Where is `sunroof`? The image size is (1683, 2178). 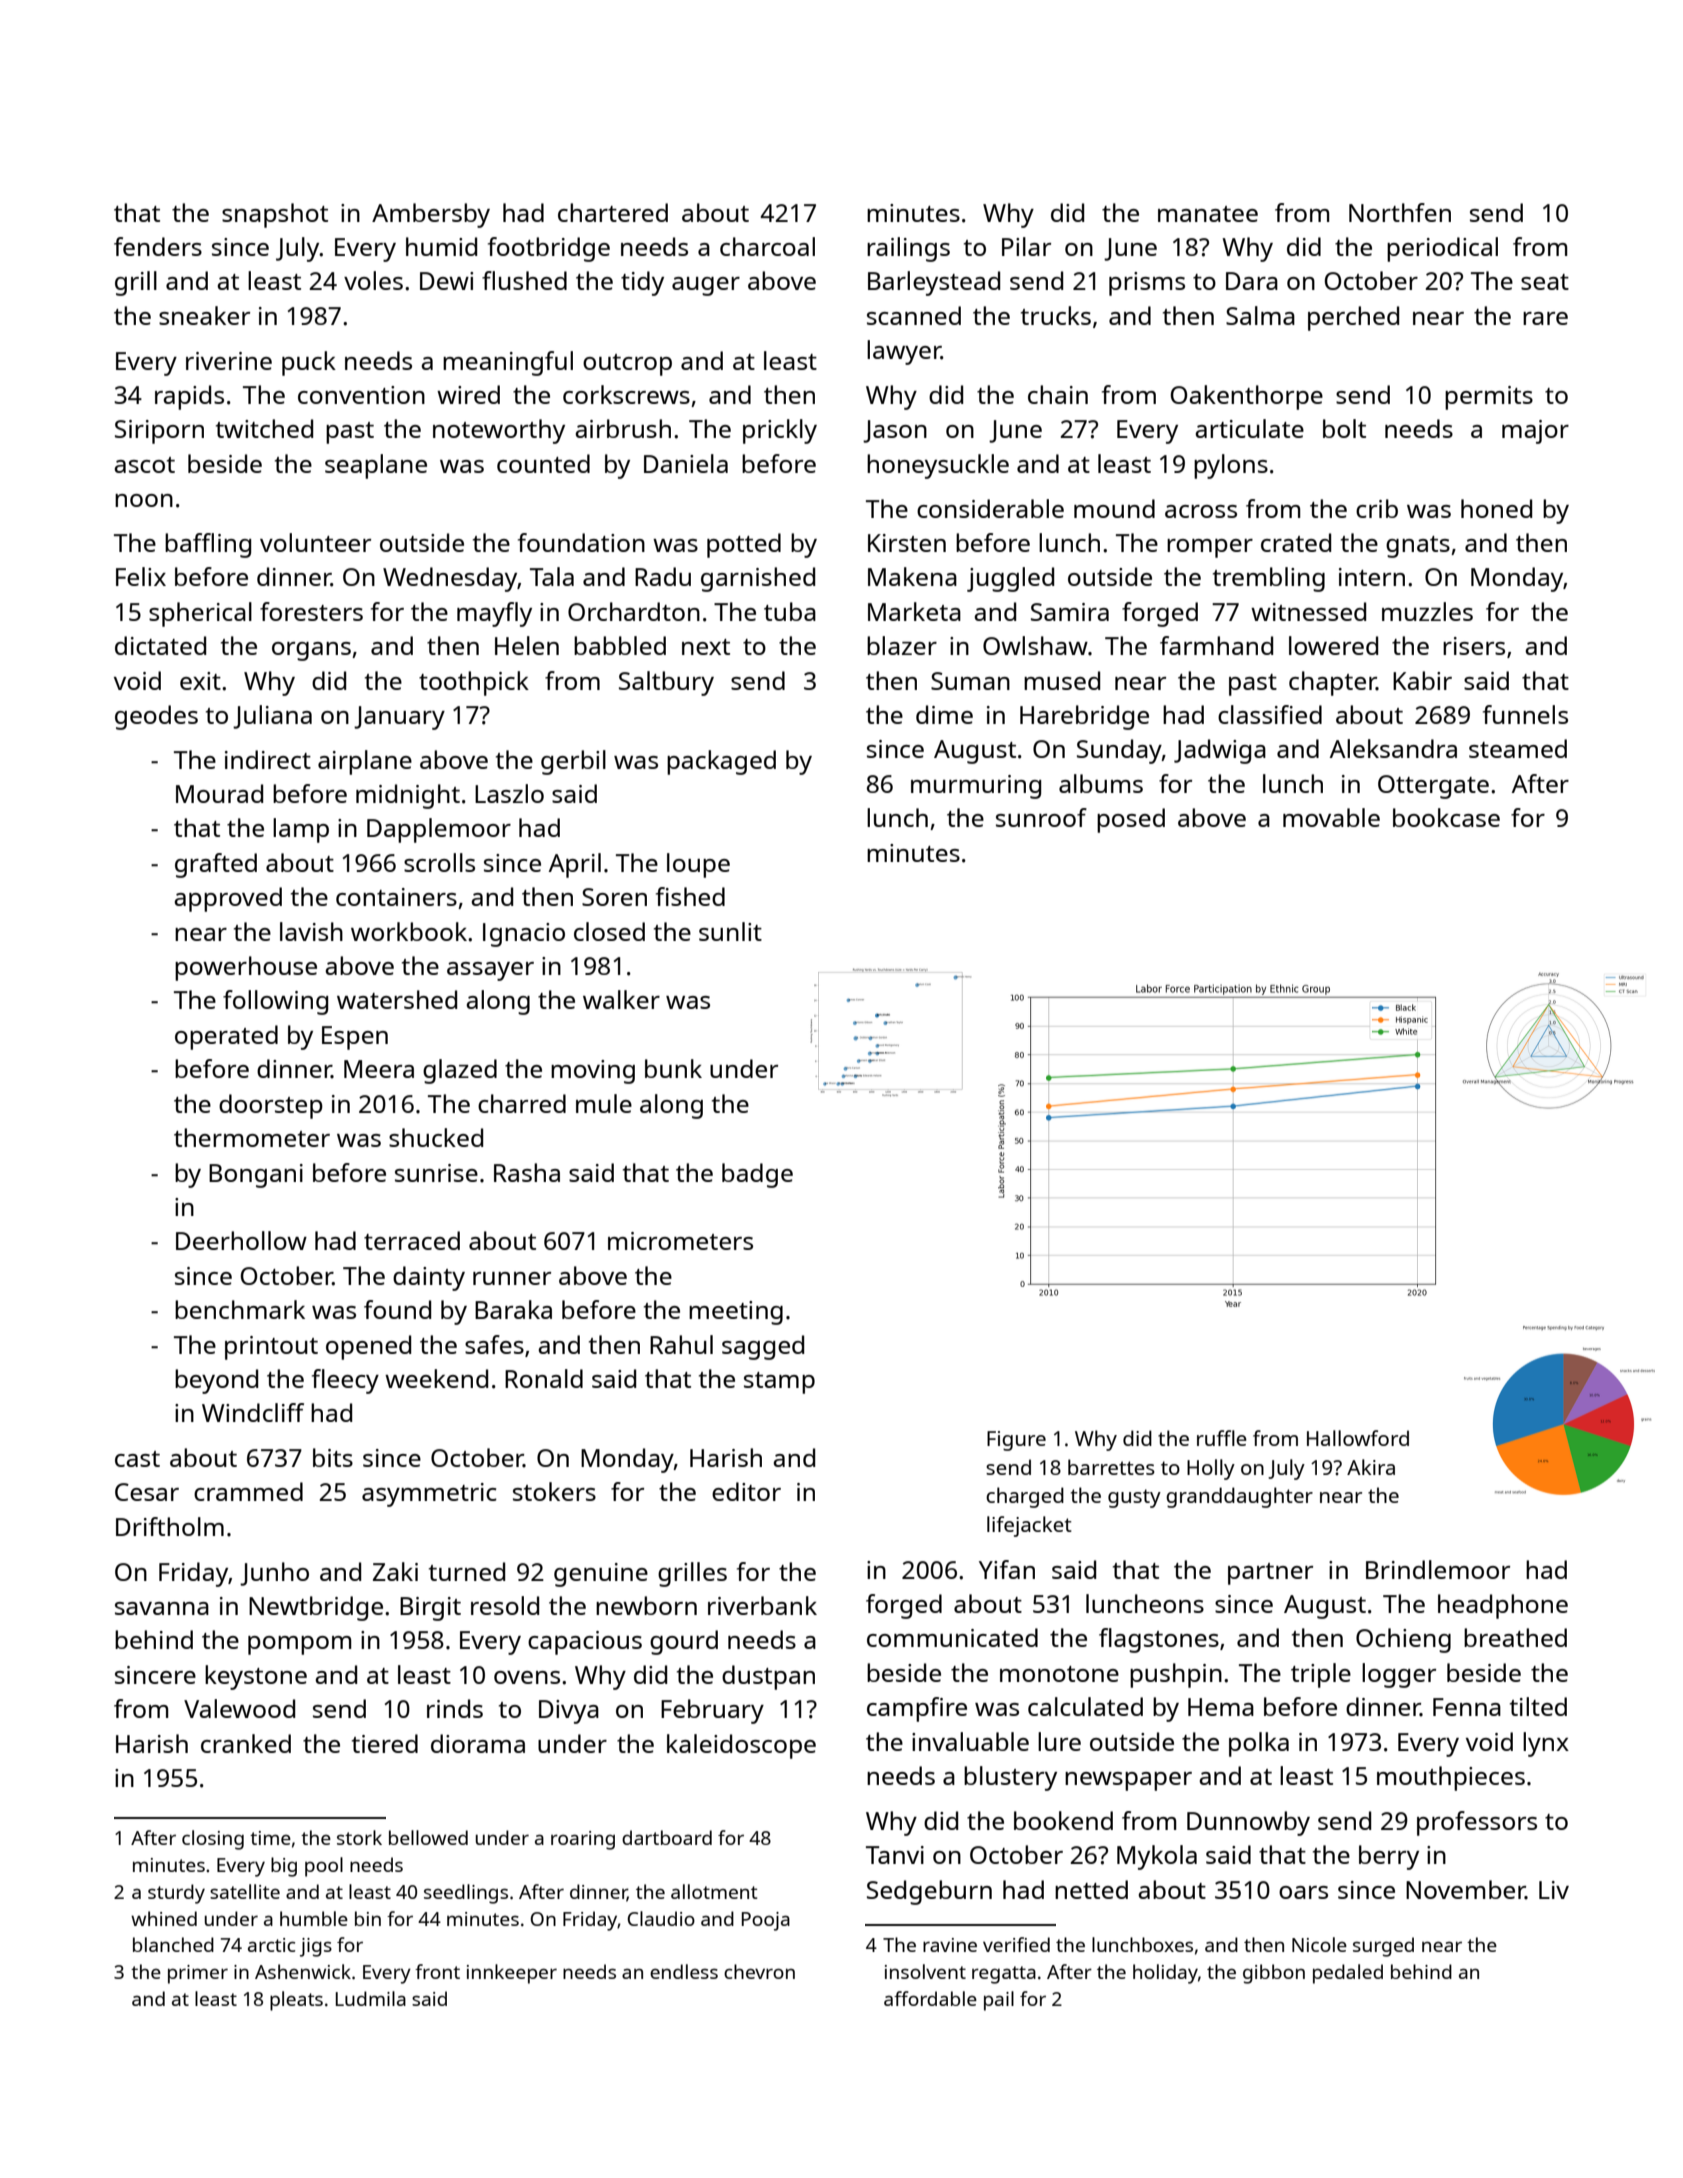 sunroof is located at coordinates (1041, 817).
